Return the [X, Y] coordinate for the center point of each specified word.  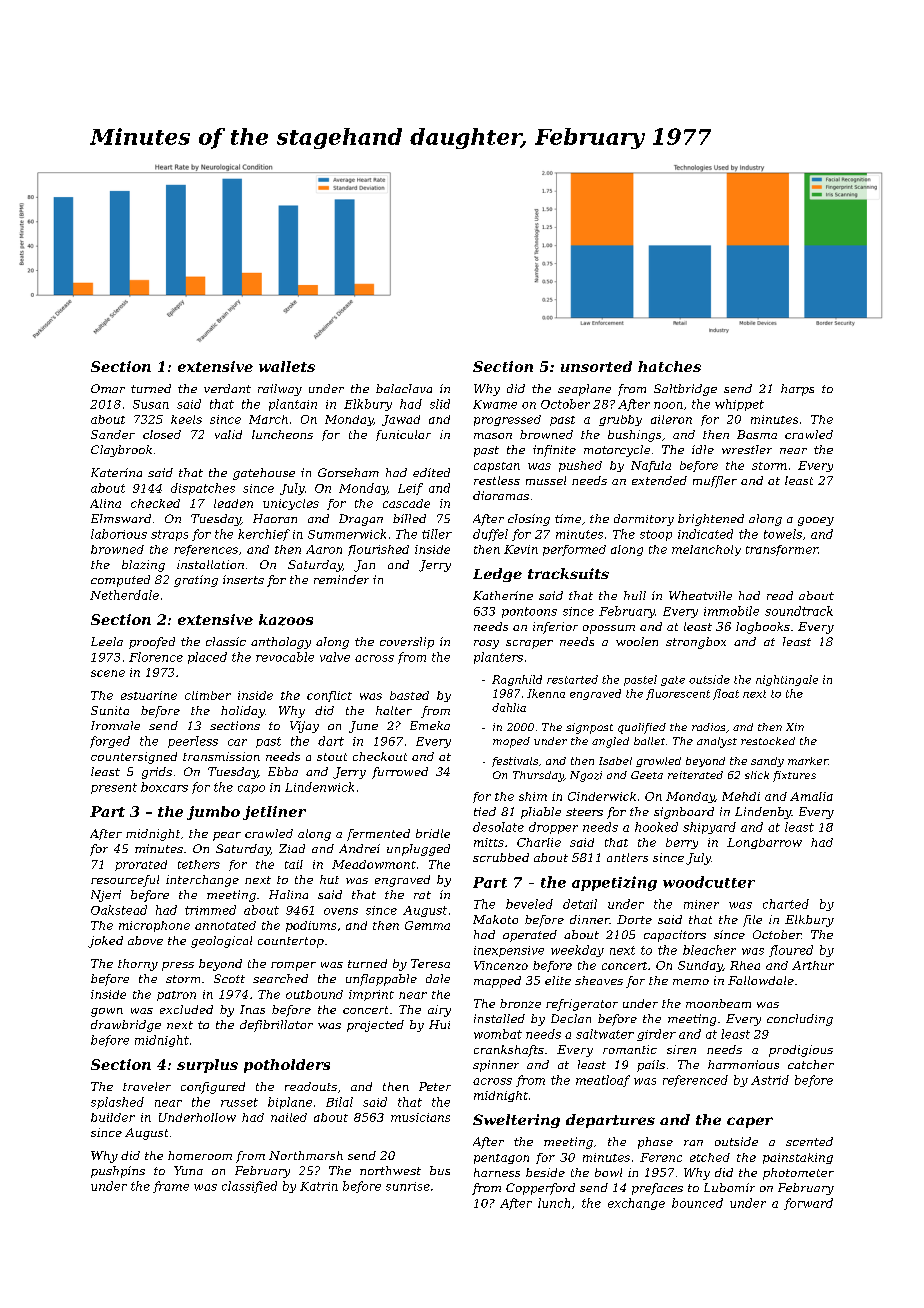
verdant [227, 388]
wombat [498, 1034]
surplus [207, 1066]
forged [110, 742]
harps [797, 390]
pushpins [118, 1172]
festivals [515, 762]
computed [120, 581]
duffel [490, 535]
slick [757, 775]
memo [691, 982]
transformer [782, 550]
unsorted [596, 366]
